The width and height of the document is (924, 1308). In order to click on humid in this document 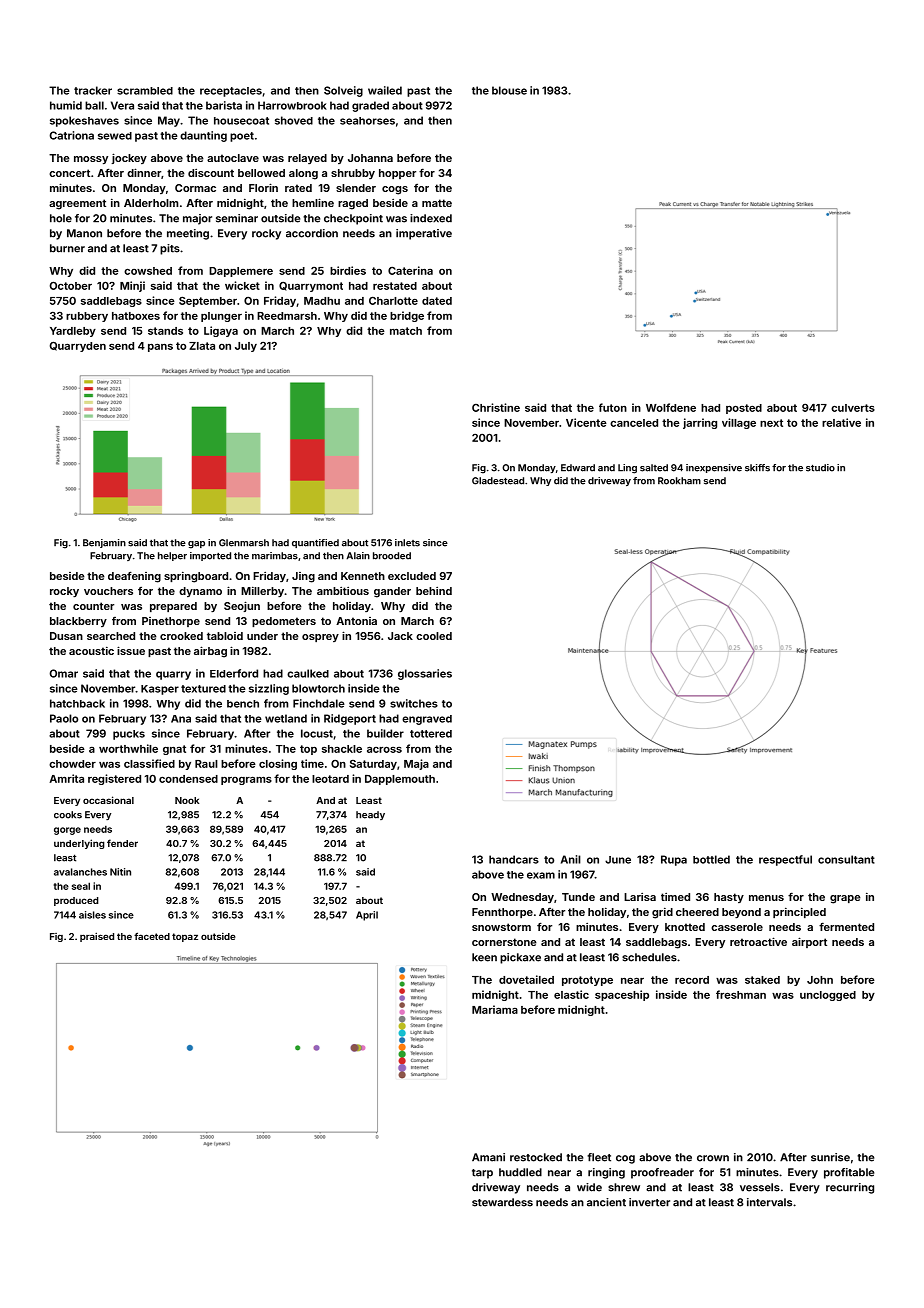, I will do `click(66, 105)`.
